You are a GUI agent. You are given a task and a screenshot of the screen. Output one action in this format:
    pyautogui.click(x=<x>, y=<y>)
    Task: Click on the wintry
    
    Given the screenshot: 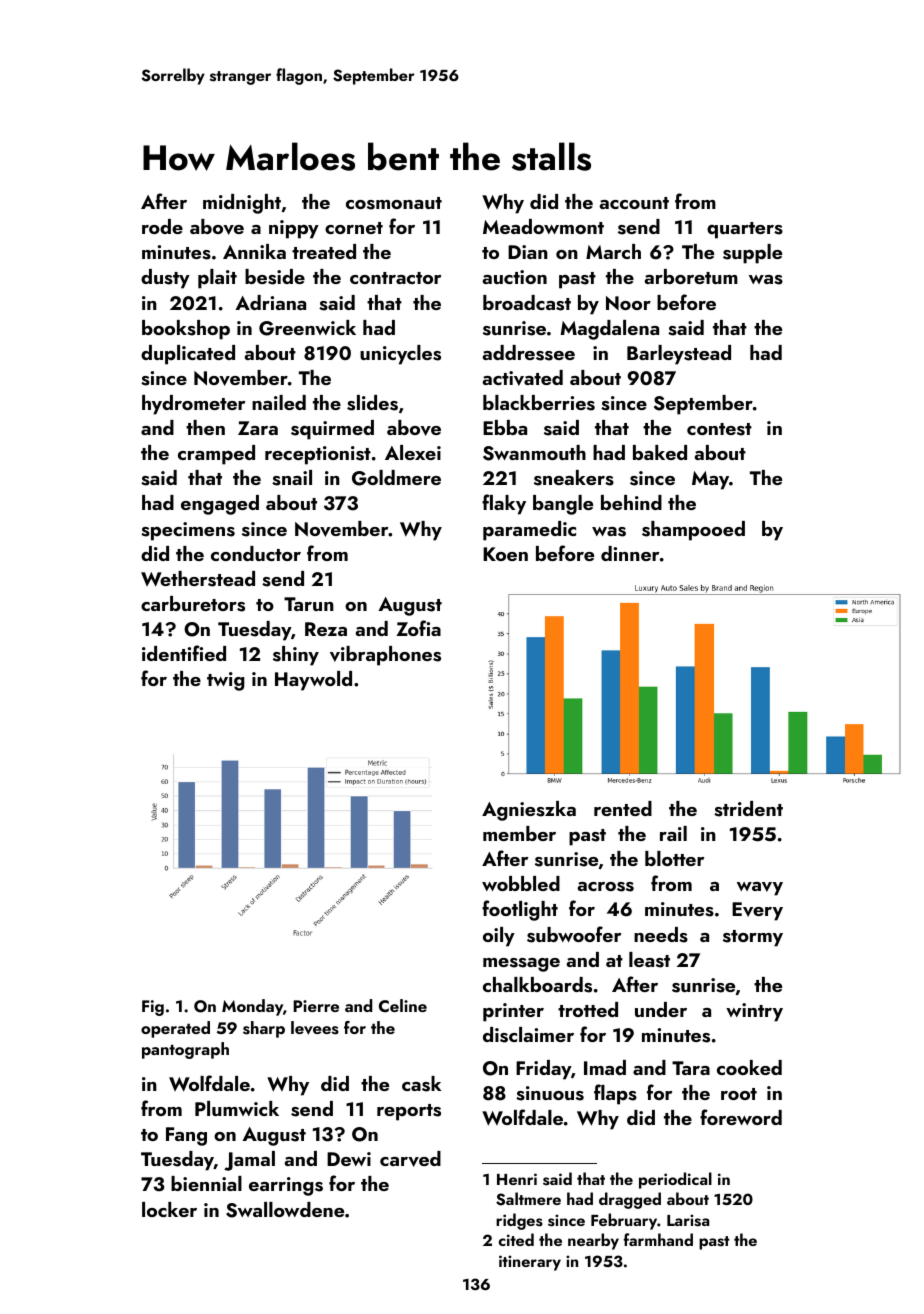 What is the action you would take?
    pyautogui.click(x=754, y=1012)
